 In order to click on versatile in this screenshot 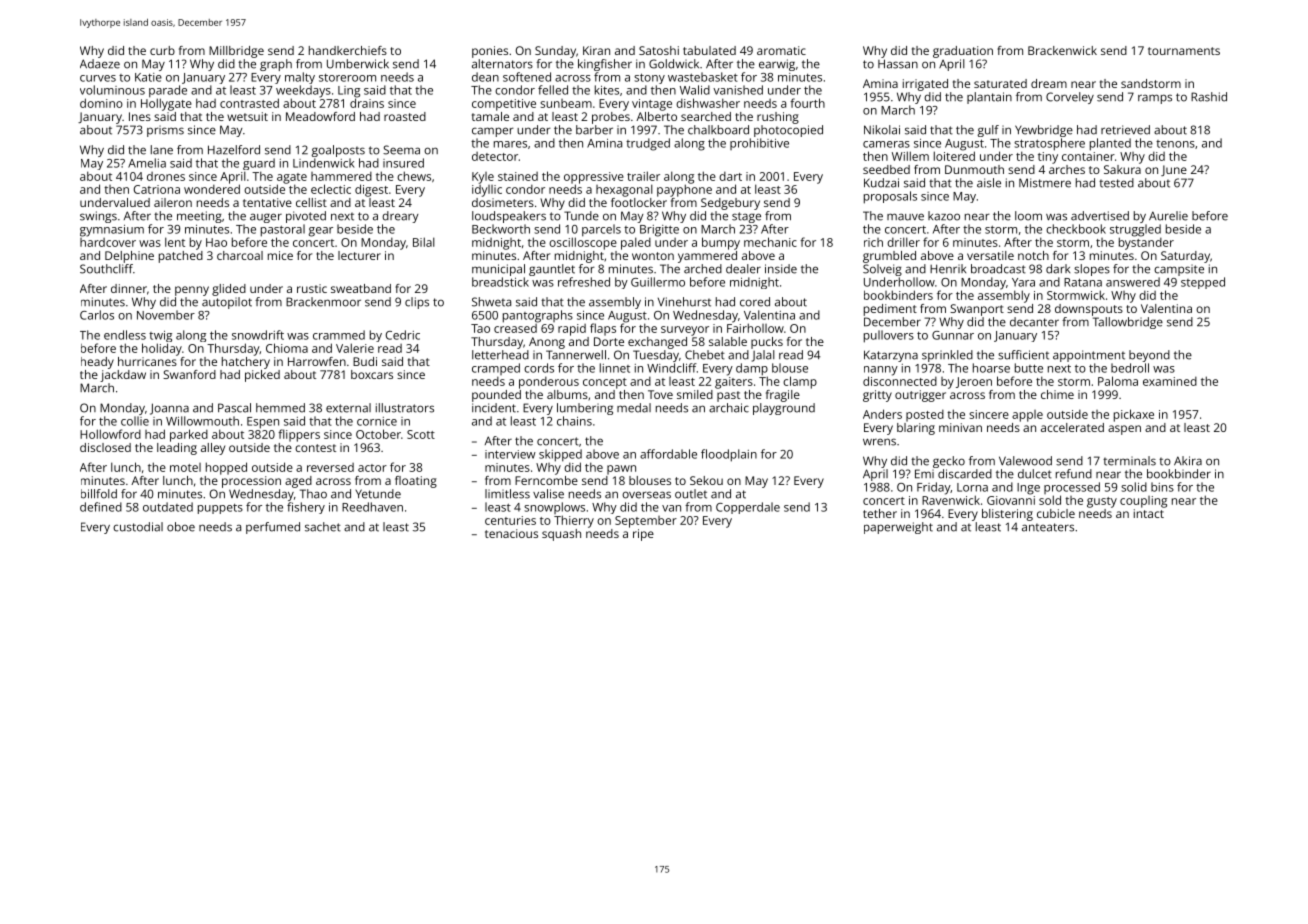, I will do `click(990, 255)`.
